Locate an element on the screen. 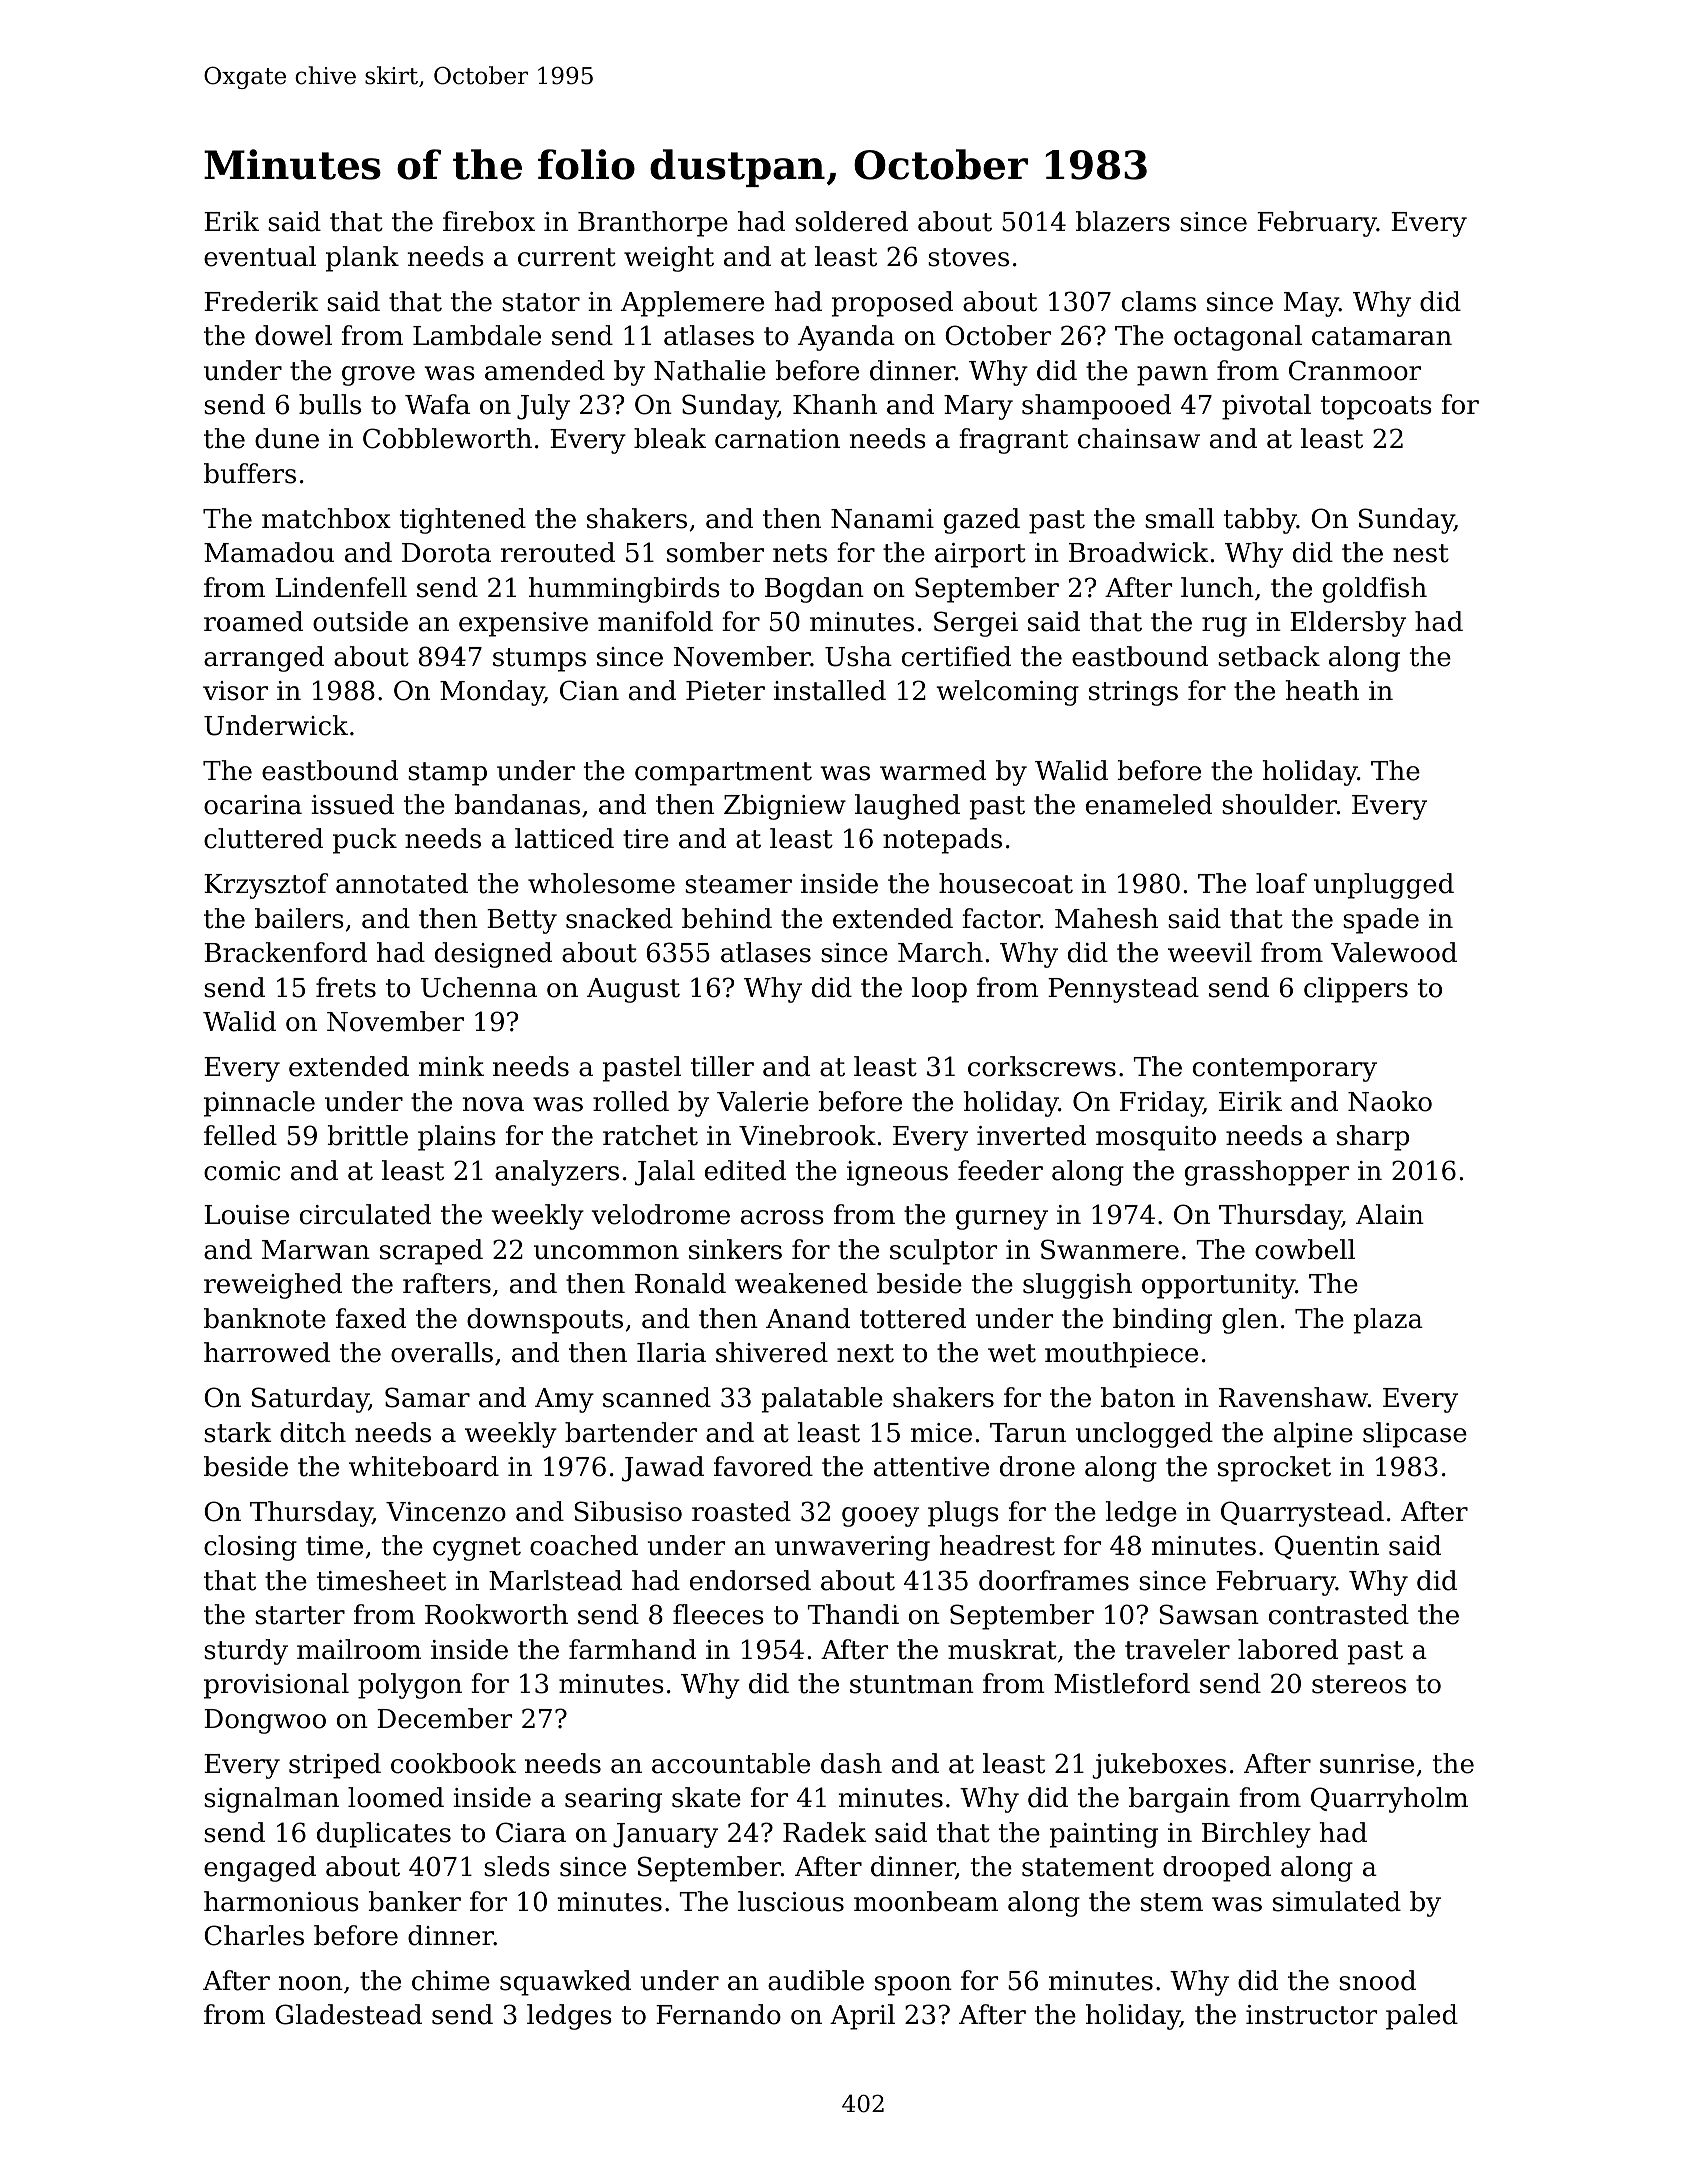  Fernando is located at coordinates (718, 2014).
